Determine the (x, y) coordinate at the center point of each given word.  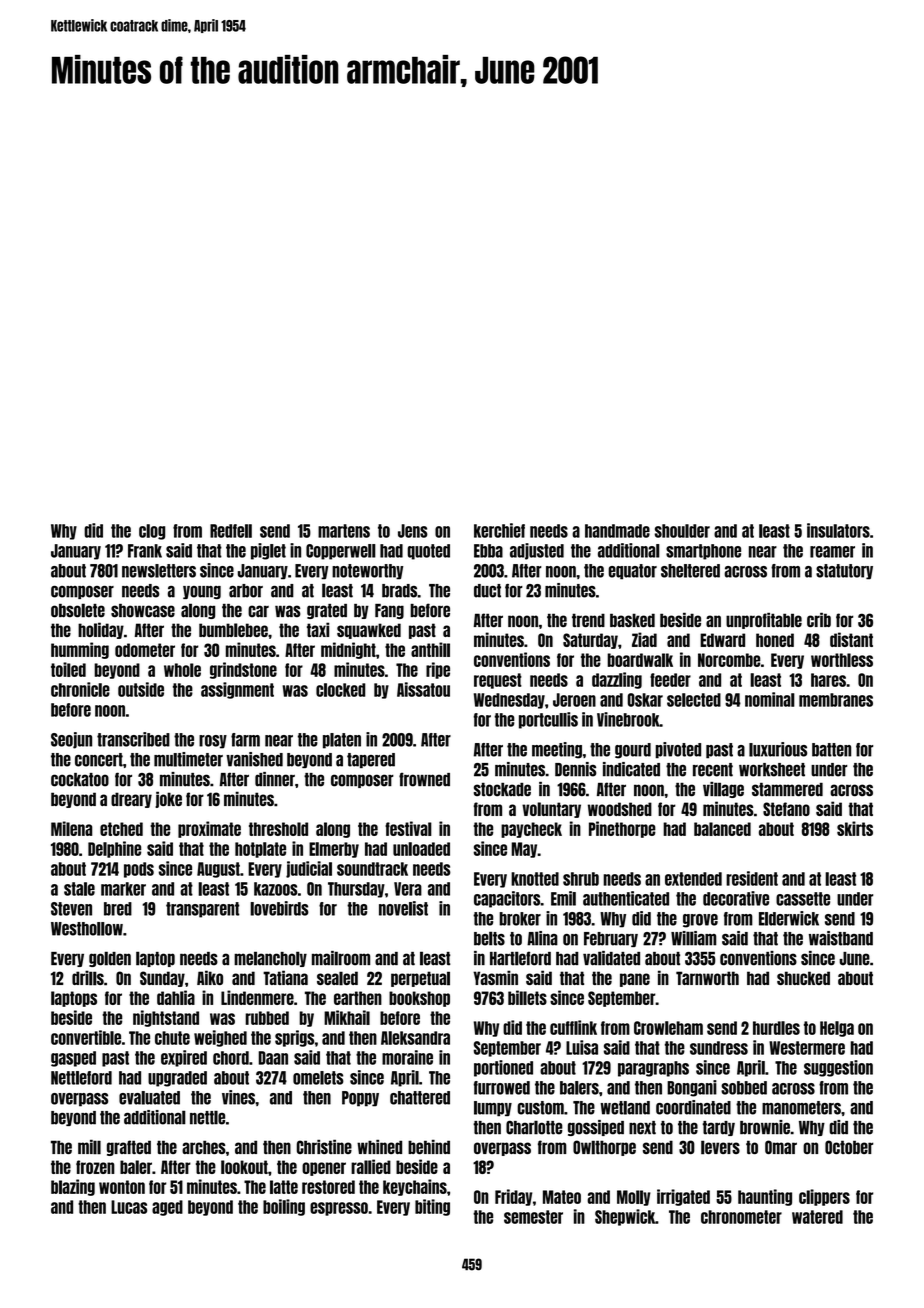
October (849, 1147)
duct (487, 591)
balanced (722, 829)
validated (611, 958)
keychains (415, 1187)
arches (204, 1147)
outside (141, 689)
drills (88, 978)
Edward (722, 640)
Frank (145, 551)
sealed (337, 978)
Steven (71, 909)
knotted (535, 879)
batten (831, 750)
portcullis (548, 720)
